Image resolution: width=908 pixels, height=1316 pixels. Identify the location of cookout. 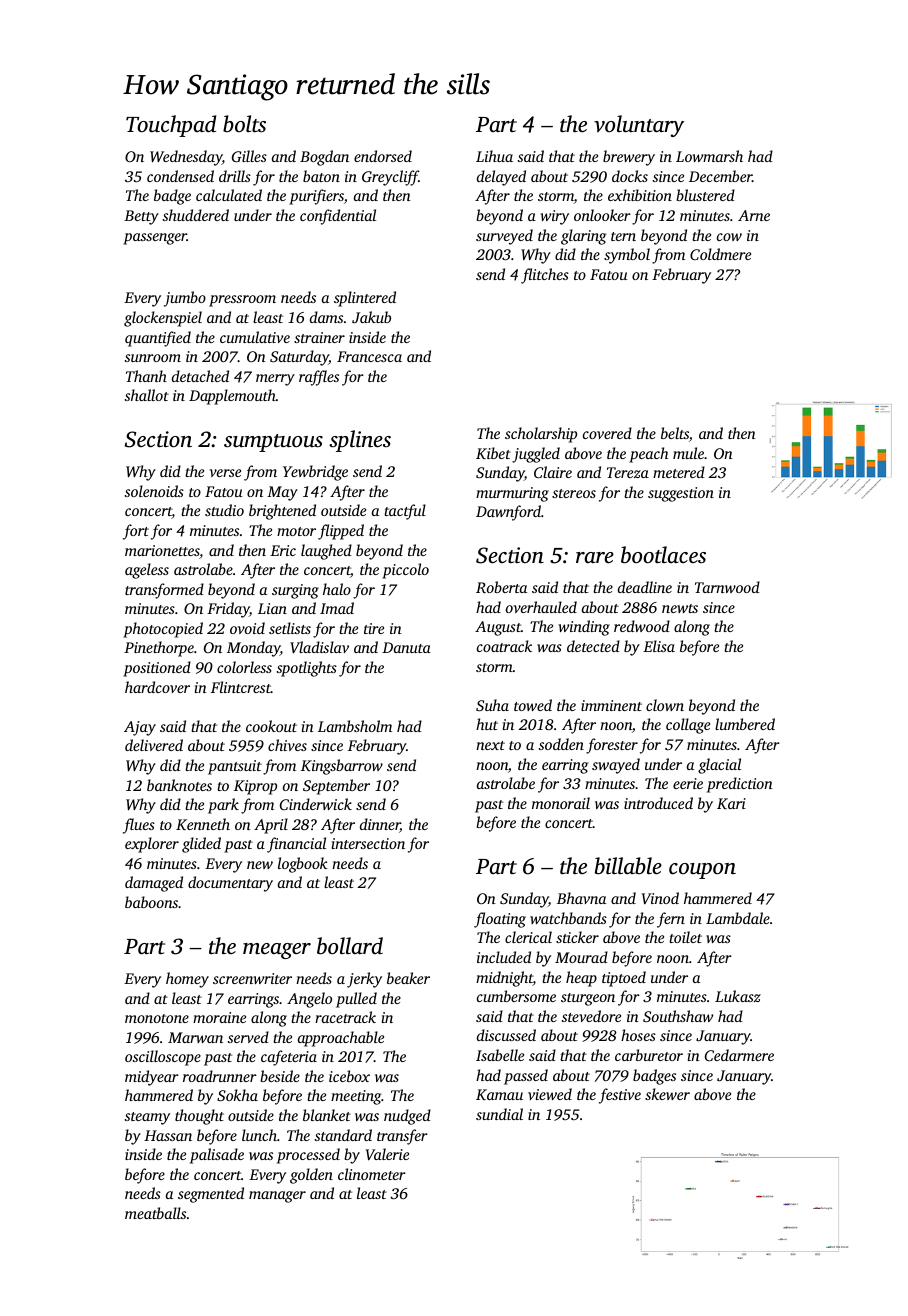
(271, 726).
